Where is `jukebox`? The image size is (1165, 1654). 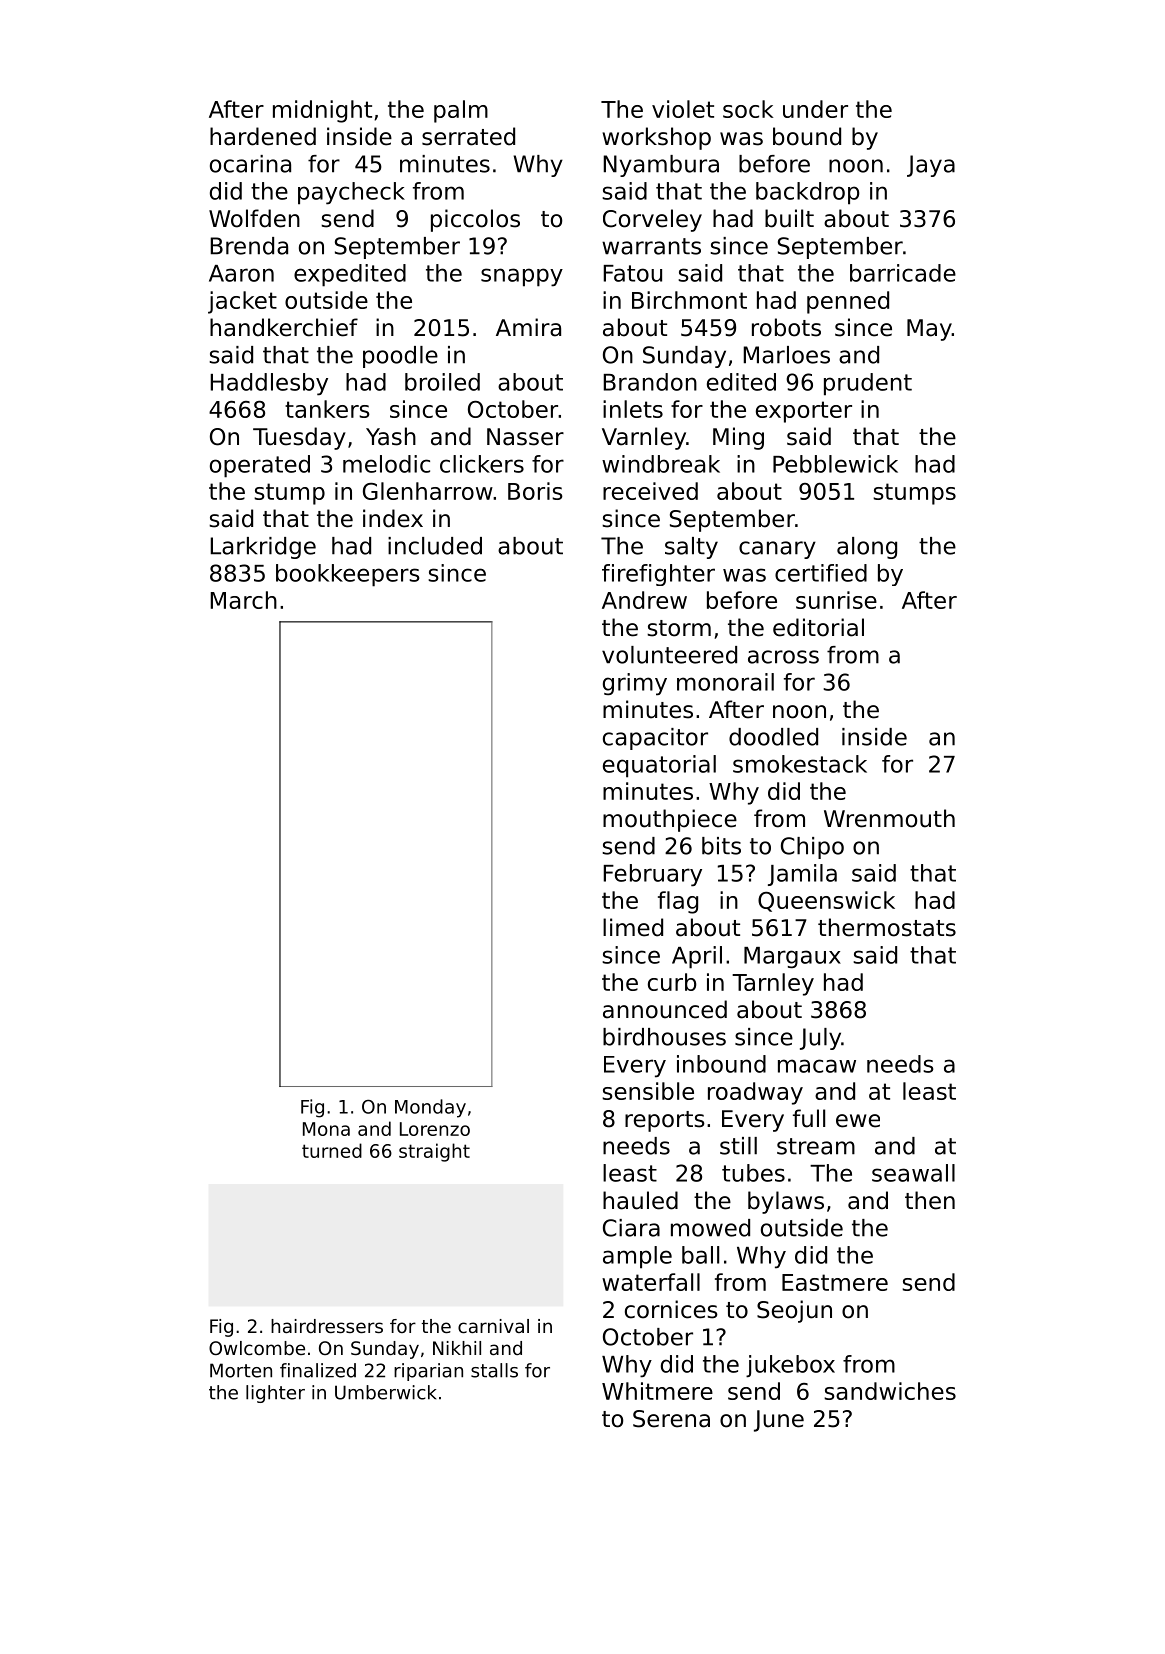 jukebox is located at coordinates (790, 1366).
